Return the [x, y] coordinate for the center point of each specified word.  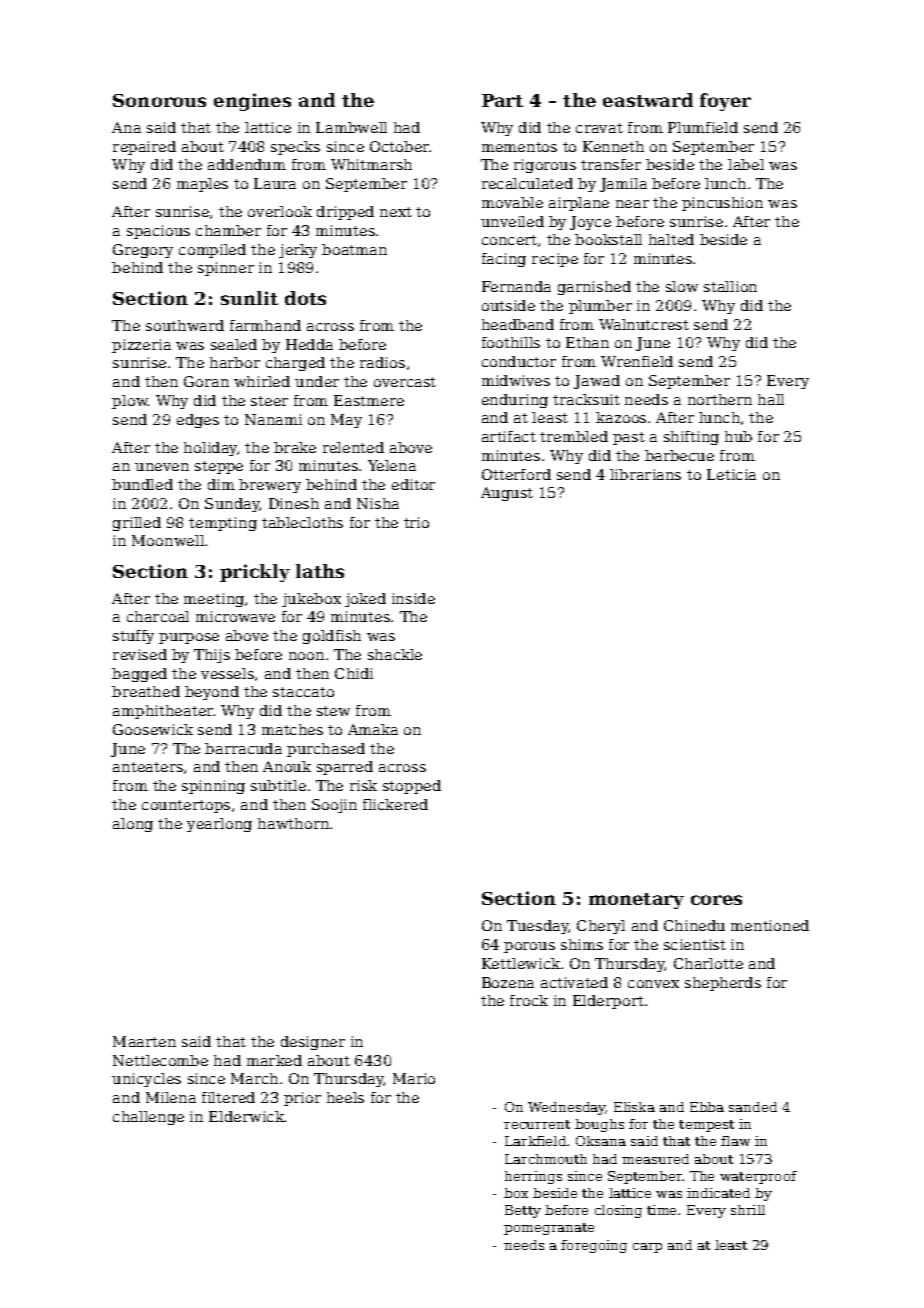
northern [720, 399]
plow [130, 402]
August [507, 494]
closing [618, 1211]
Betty [523, 1211]
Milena [171, 1097]
